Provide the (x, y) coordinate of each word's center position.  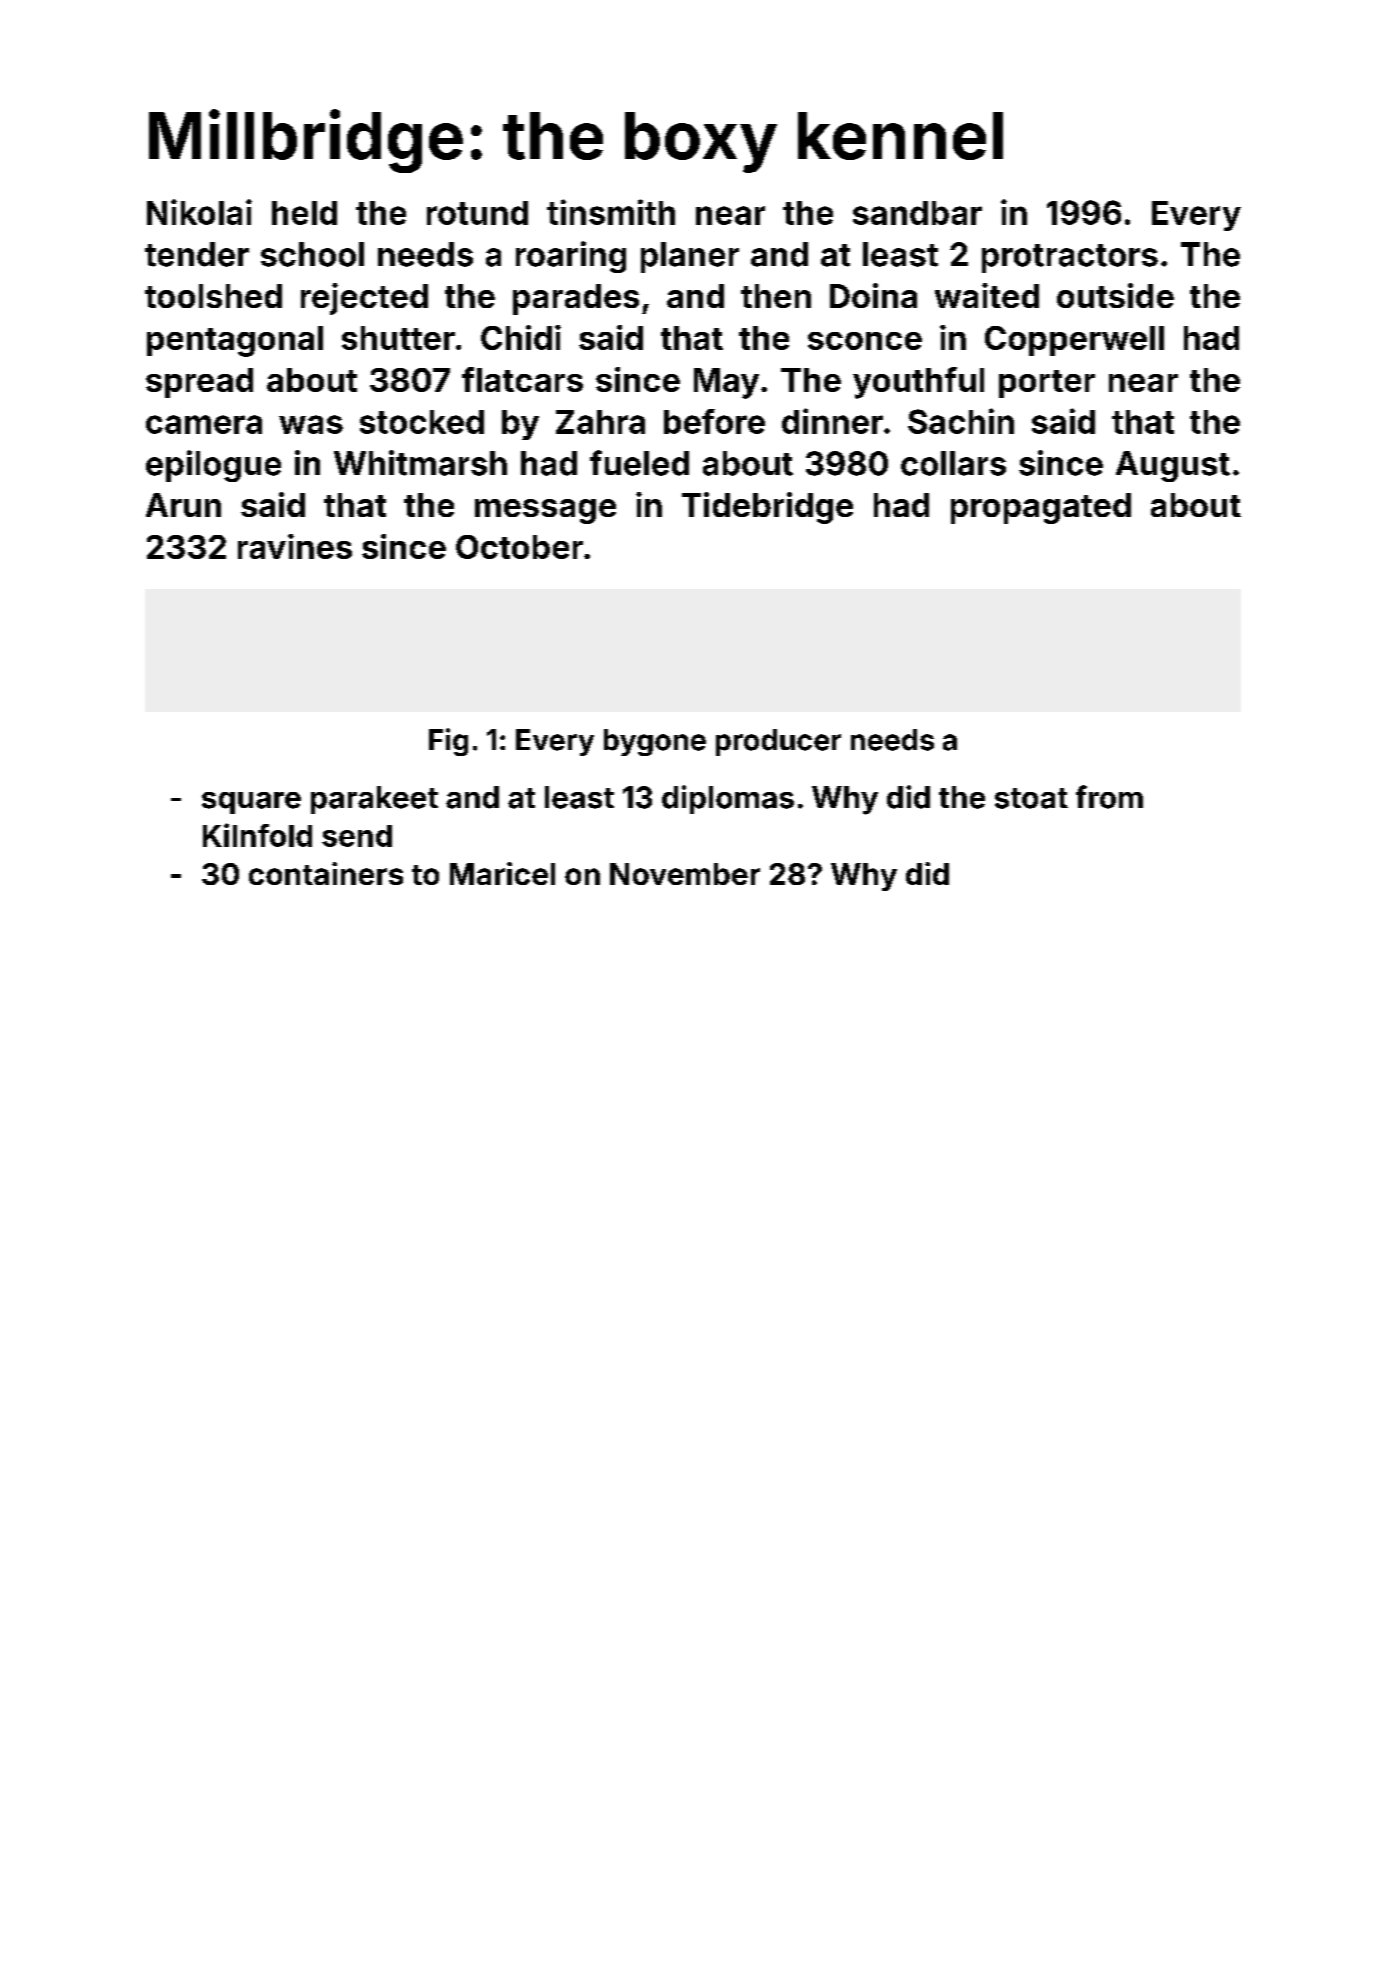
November (685, 874)
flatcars (522, 379)
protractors (1070, 258)
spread (199, 383)
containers (326, 873)
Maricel (502, 873)
